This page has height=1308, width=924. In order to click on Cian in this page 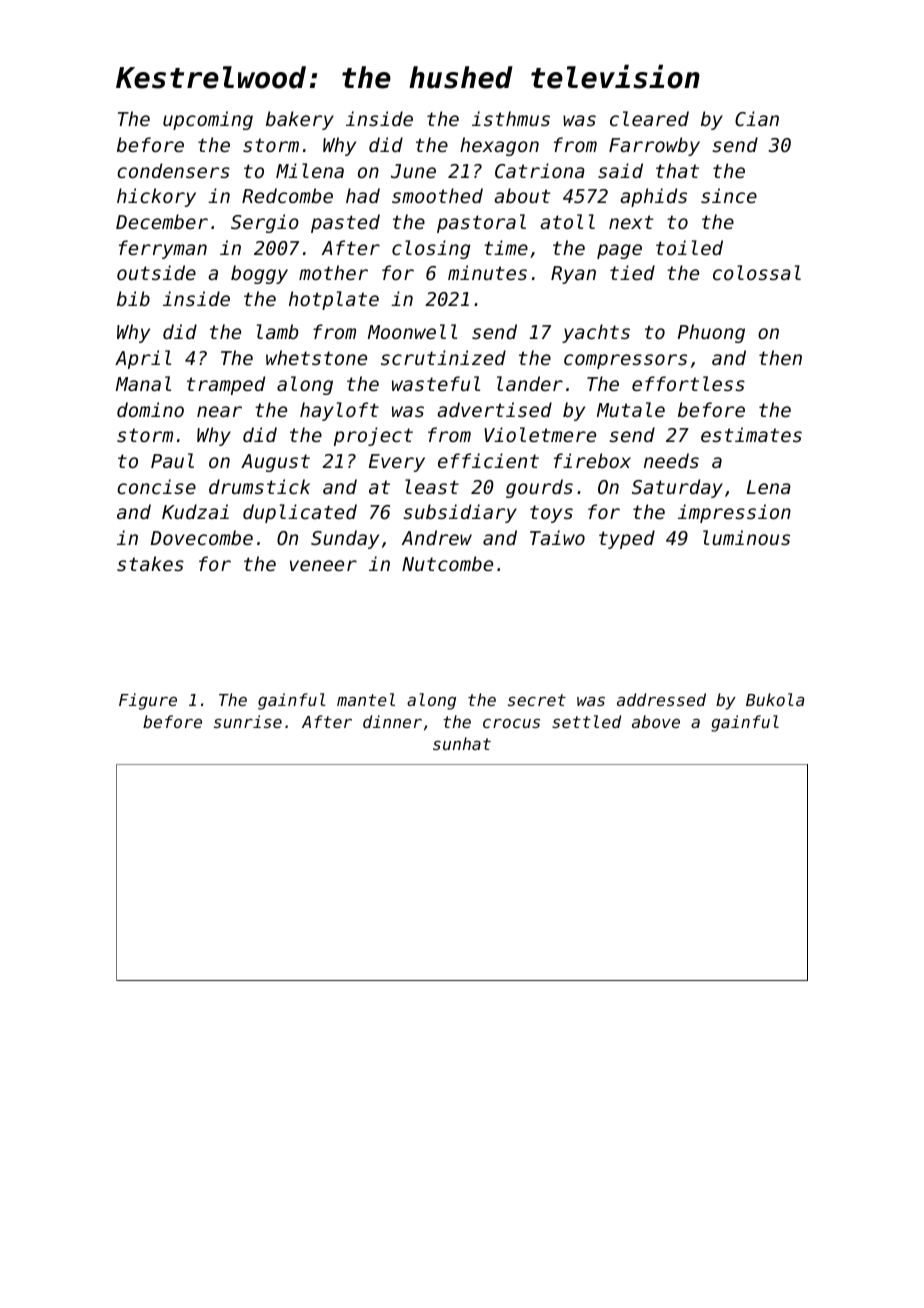, I will do `click(757, 118)`.
